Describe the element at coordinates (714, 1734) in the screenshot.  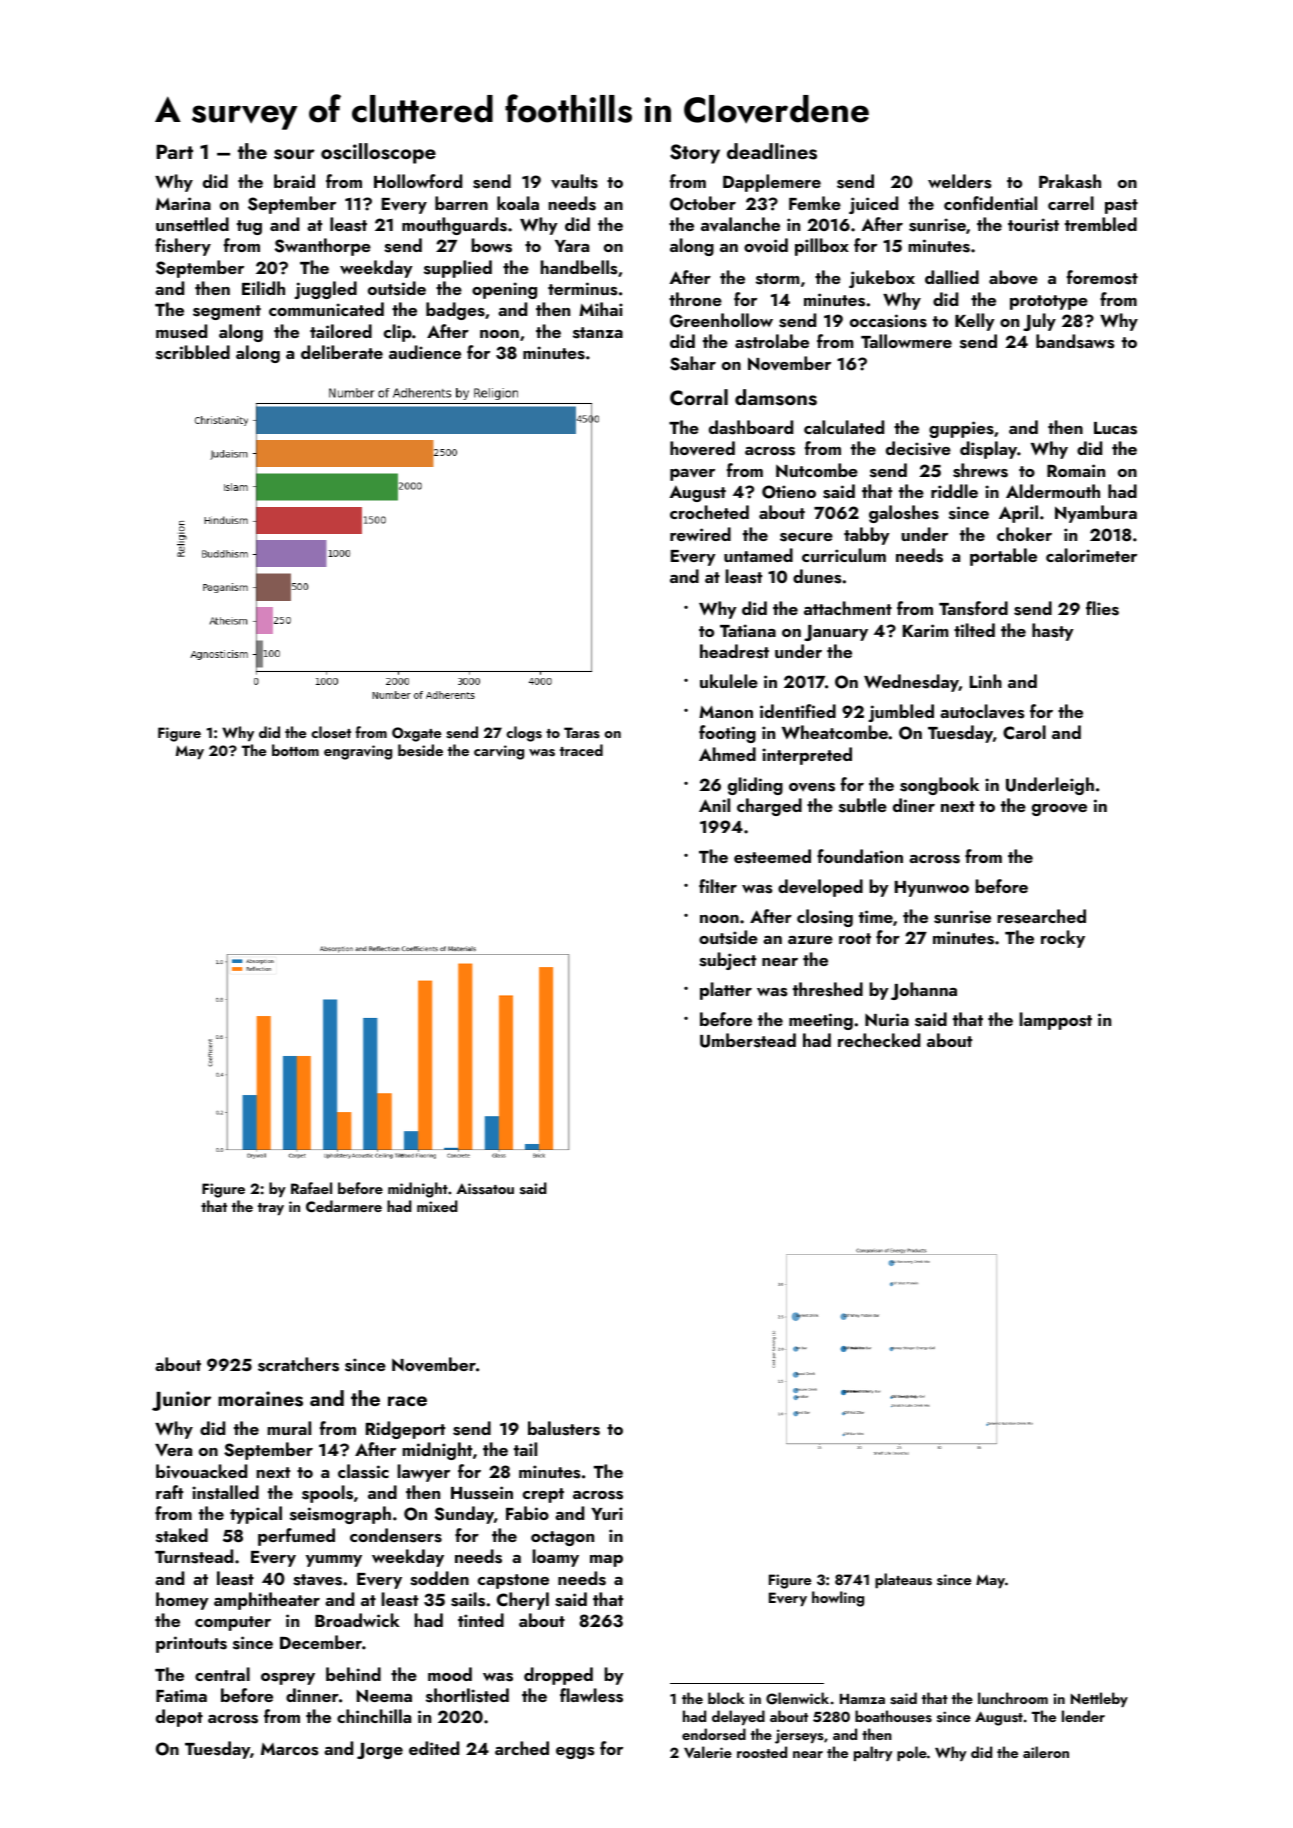
I see `endorsed` at that location.
